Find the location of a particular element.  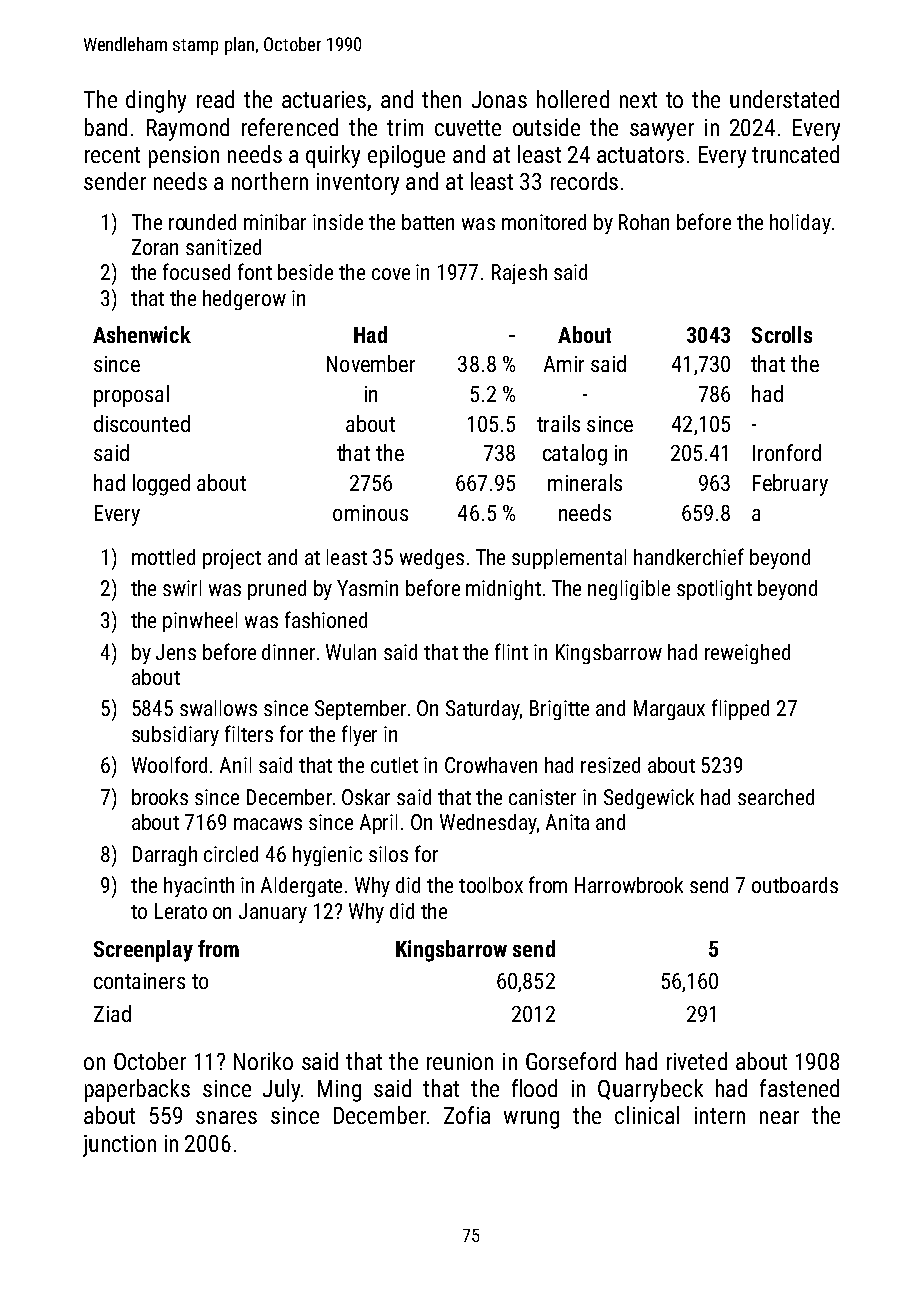

junction is located at coordinates (119, 1146).
